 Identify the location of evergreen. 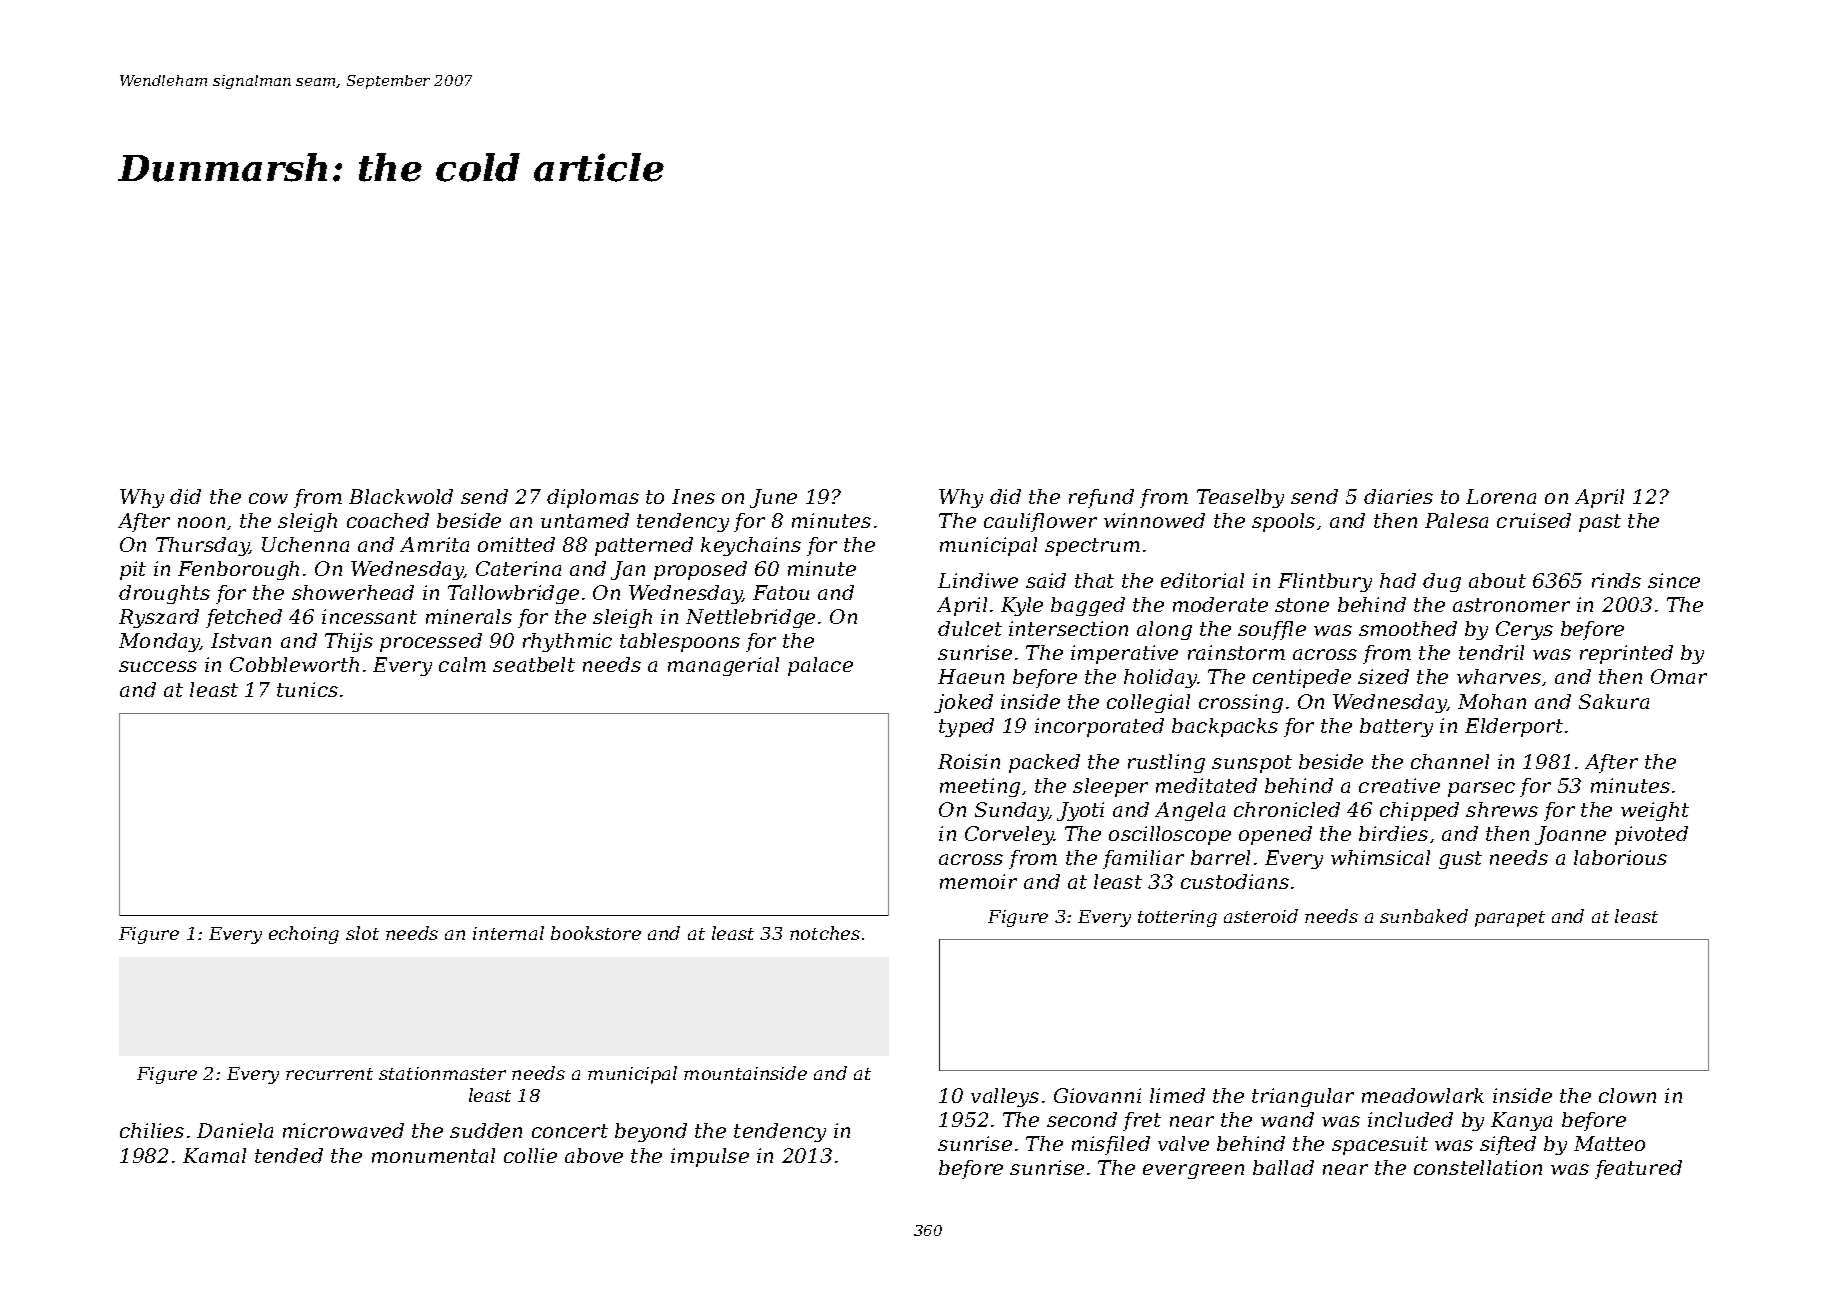
(1193, 1171).
